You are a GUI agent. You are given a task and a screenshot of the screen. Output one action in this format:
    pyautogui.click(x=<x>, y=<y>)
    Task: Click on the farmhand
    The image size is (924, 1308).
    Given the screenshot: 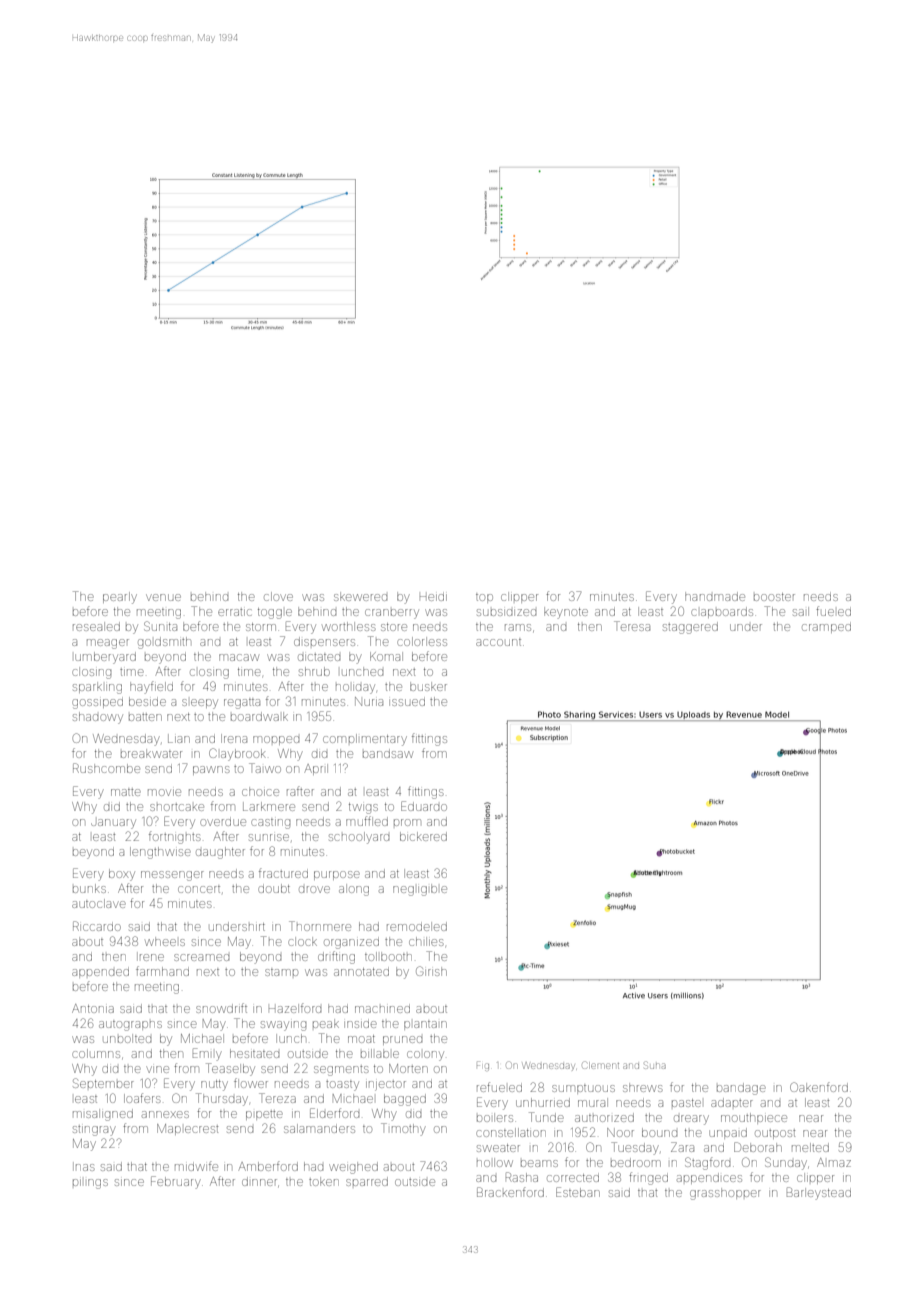 What is the action you would take?
    pyautogui.click(x=162, y=971)
